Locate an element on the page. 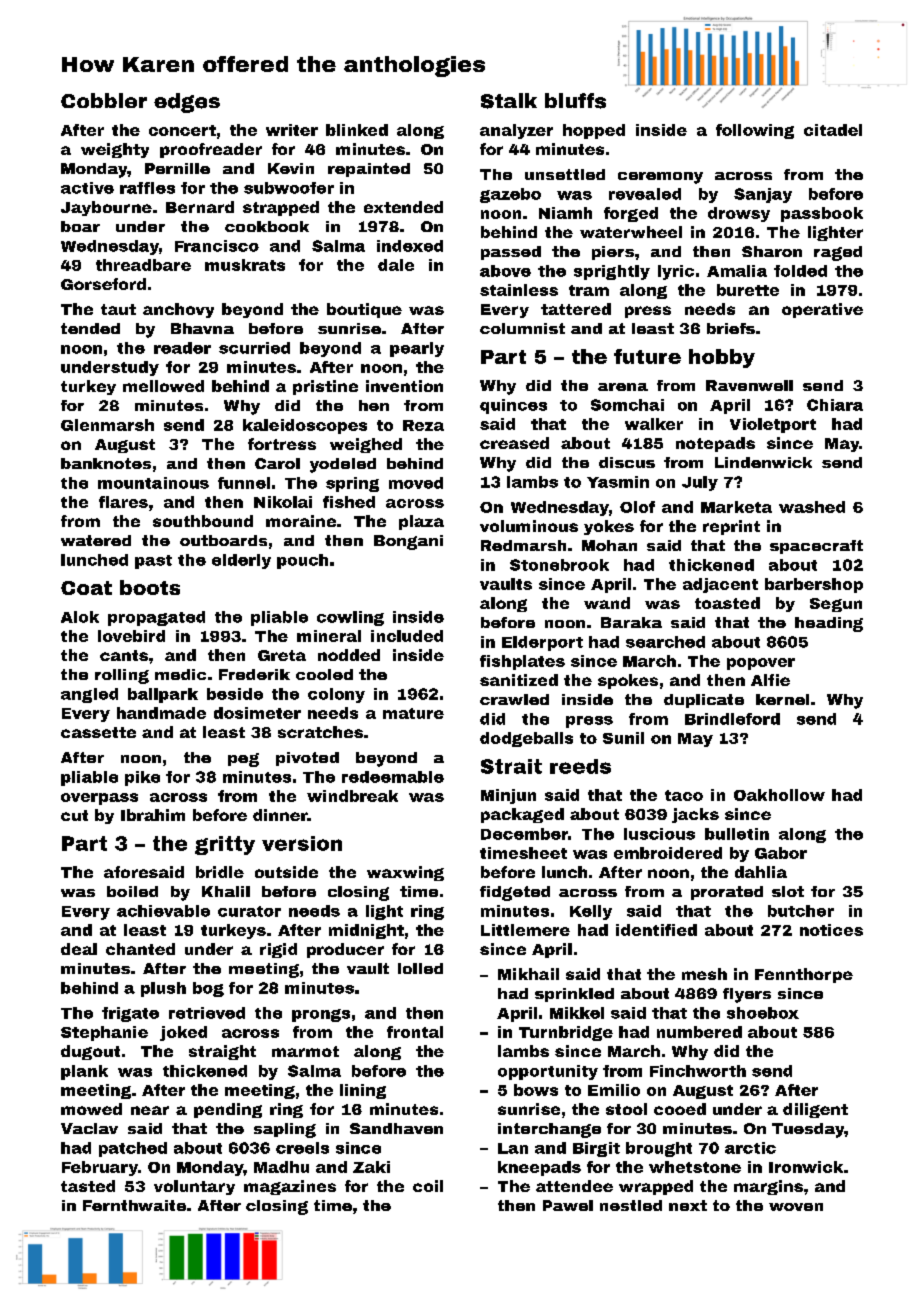 The height and width of the document is (1308, 924). Segun is located at coordinates (836, 605).
